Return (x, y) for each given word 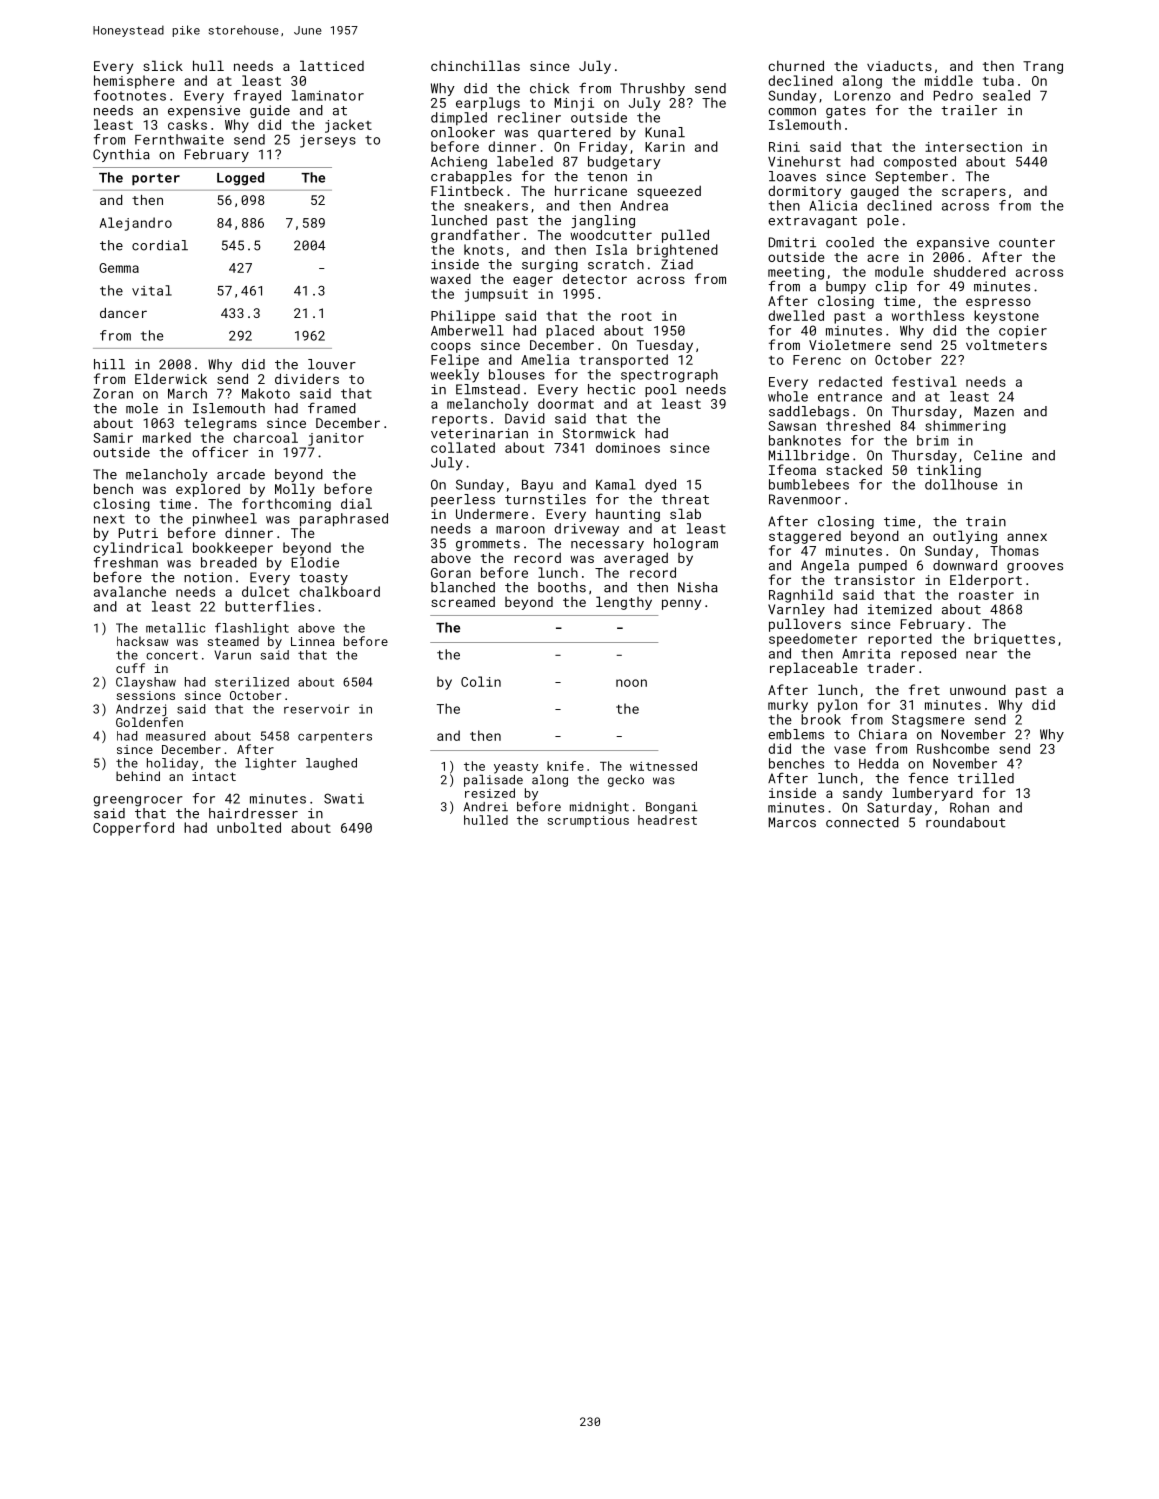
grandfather (475, 236)
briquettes (1014, 640)
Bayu (537, 486)
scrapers (974, 193)
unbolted (249, 827)
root (637, 316)
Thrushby (652, 89)
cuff (130, 668)
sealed (1006, 95)
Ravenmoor (805, 499)
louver (332, 364)
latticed (332, 65)
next (109, 519)
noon (631, 683)
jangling (603, 221)
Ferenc (817, 360)
